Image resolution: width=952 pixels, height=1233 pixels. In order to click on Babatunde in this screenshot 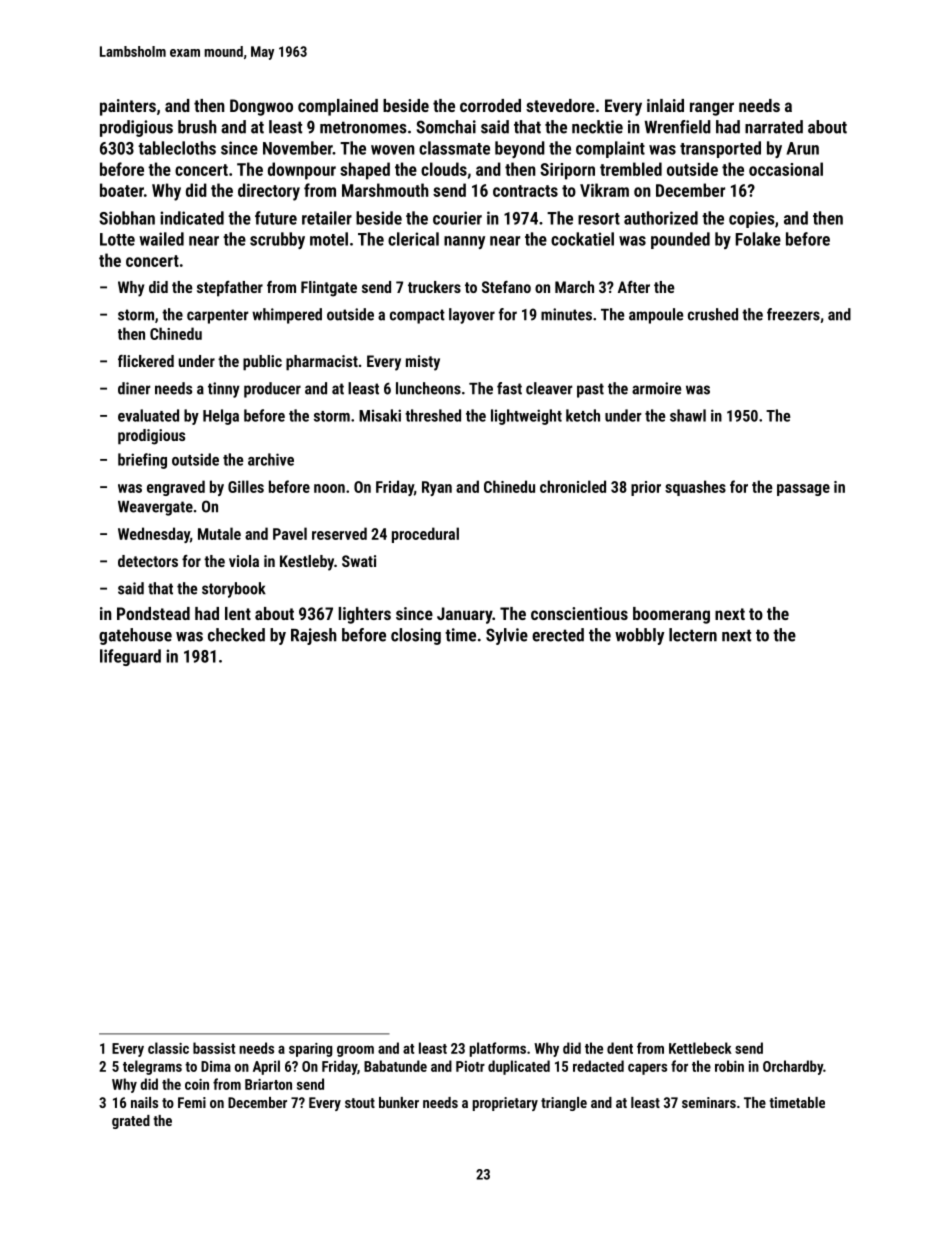, I will do `click(395, 1066)`.
